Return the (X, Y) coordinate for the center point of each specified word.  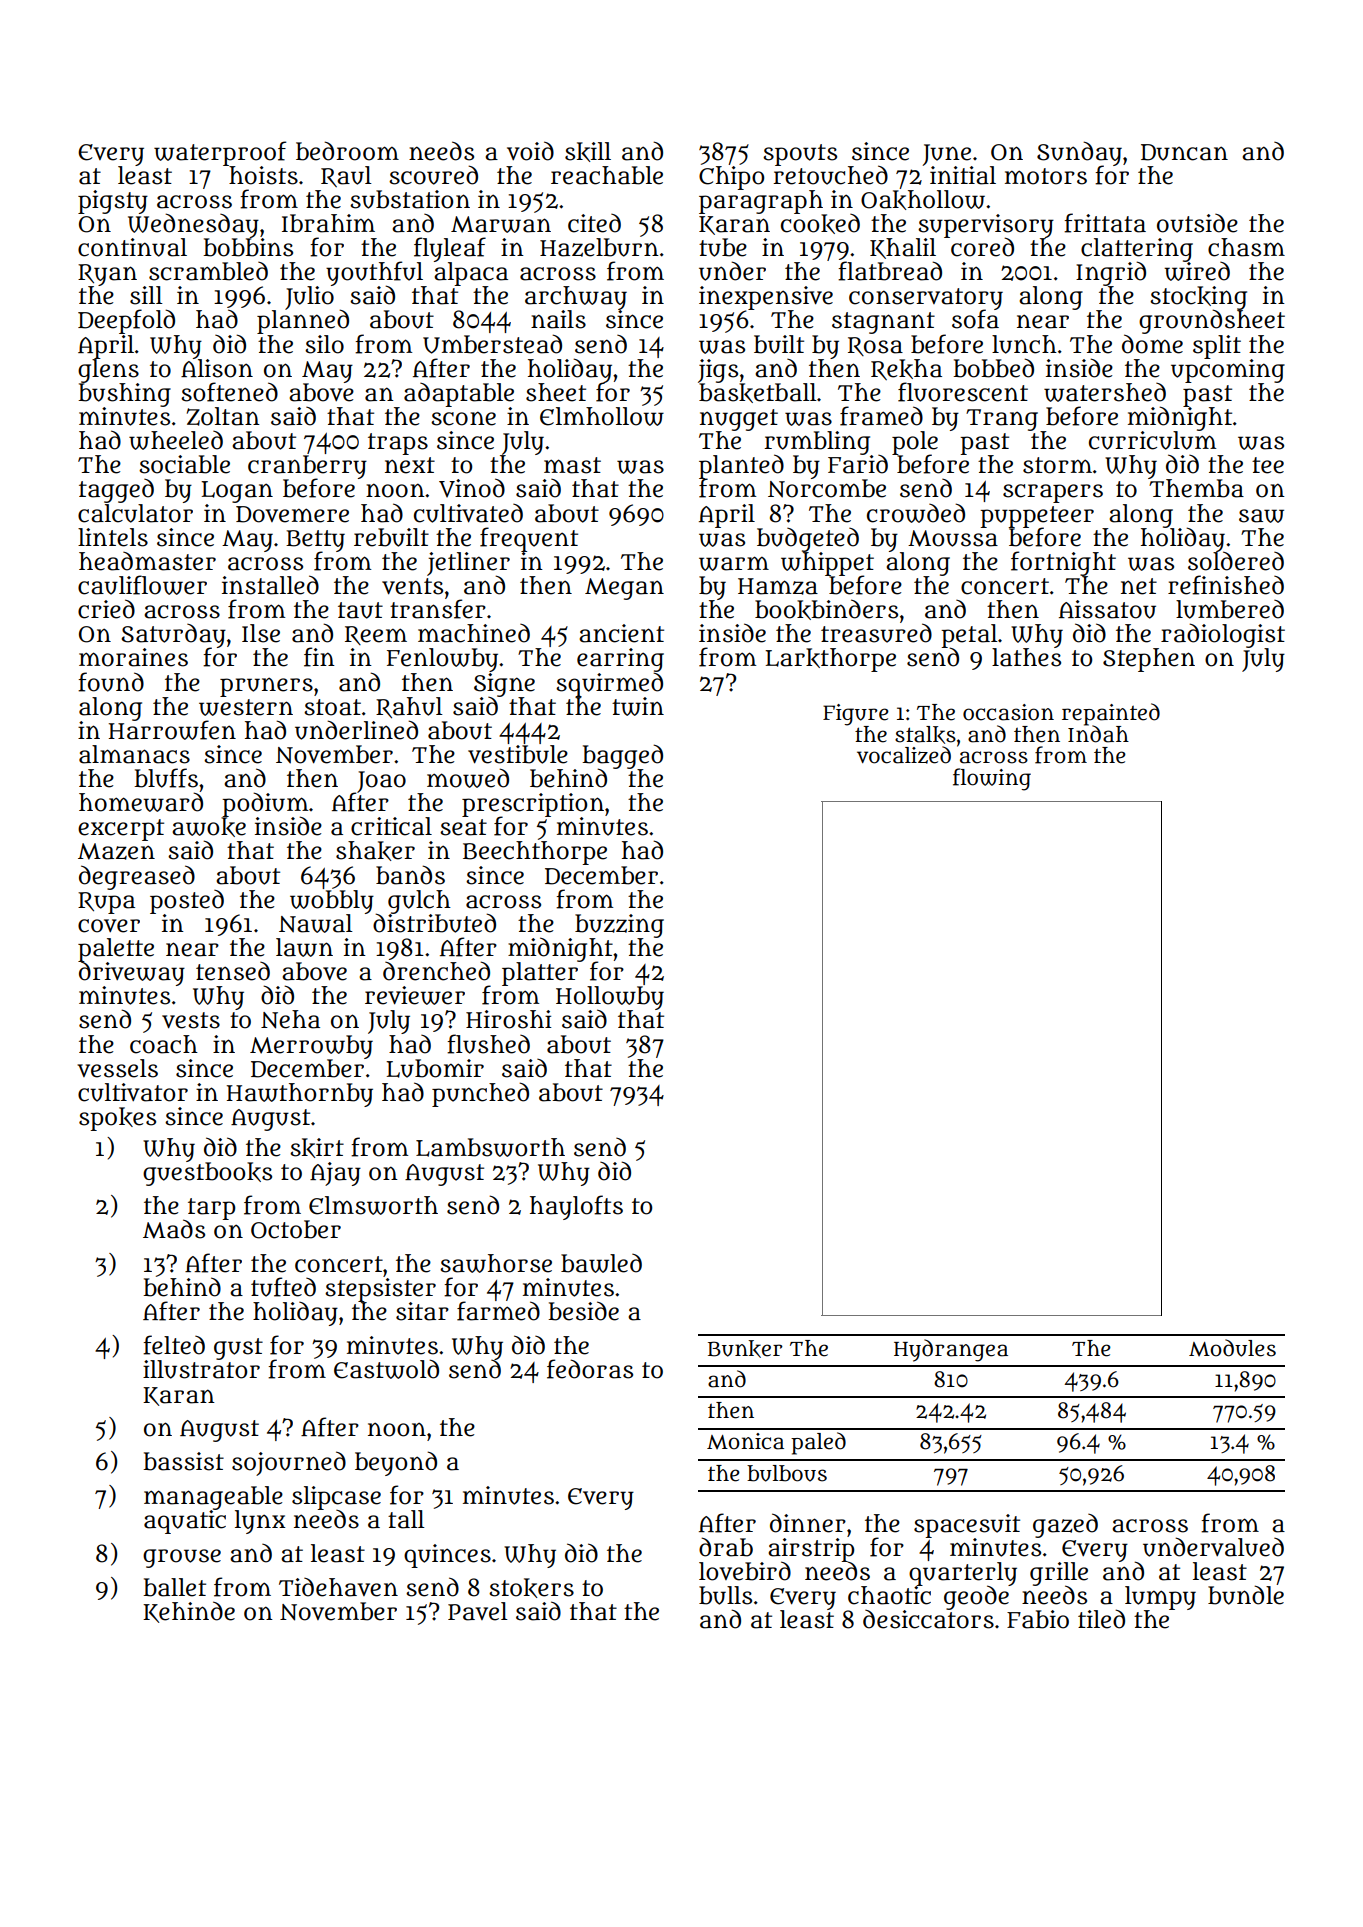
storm (1057, 465)
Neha (290, 1019)
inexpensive (766, 298)
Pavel (478, 1611)
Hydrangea (951, 1350)
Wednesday (193, 226)
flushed (488, 1044)
